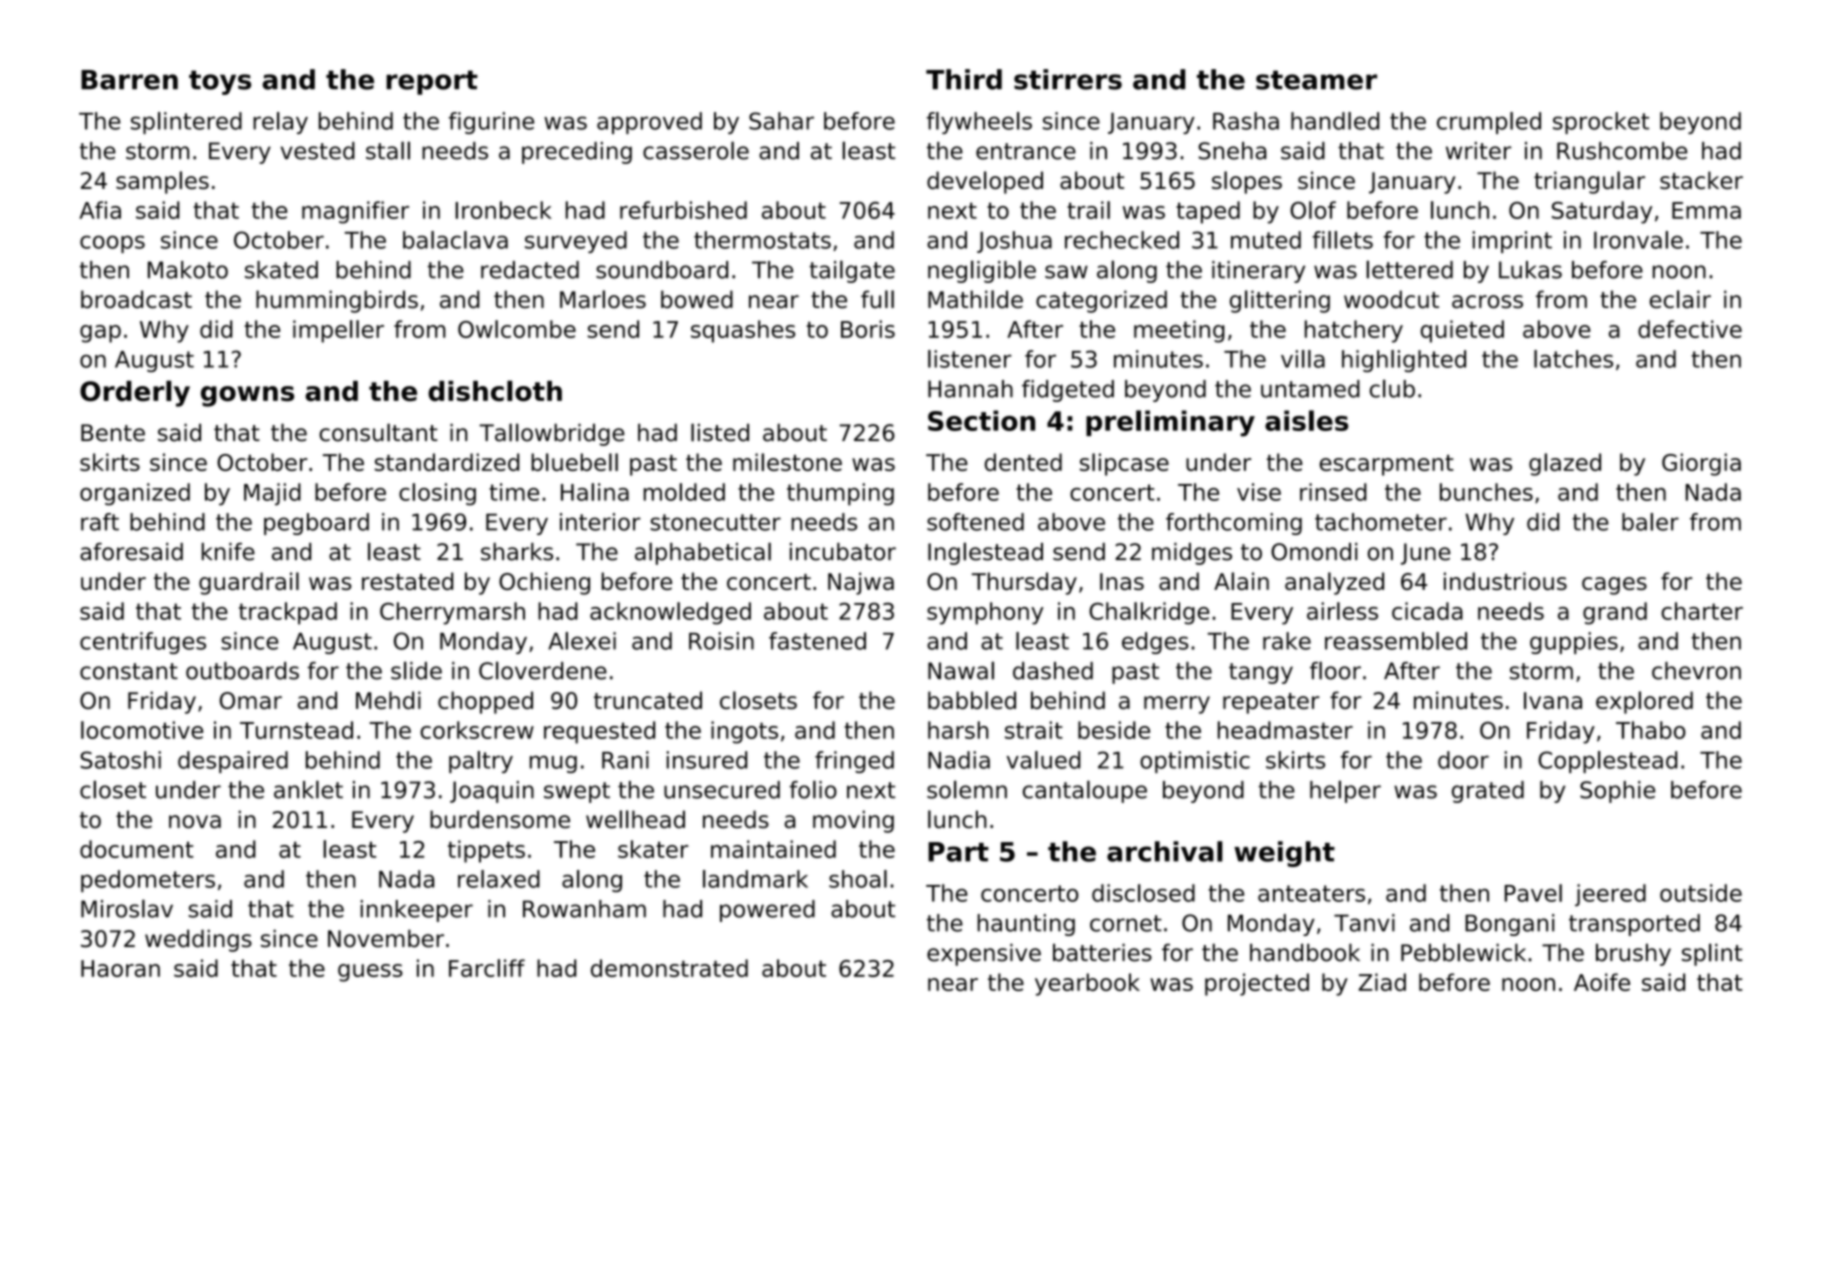 Image resolution: width=1822 pixels, height=1288 pixels. I want to click on Majid, so click(272, 494).
